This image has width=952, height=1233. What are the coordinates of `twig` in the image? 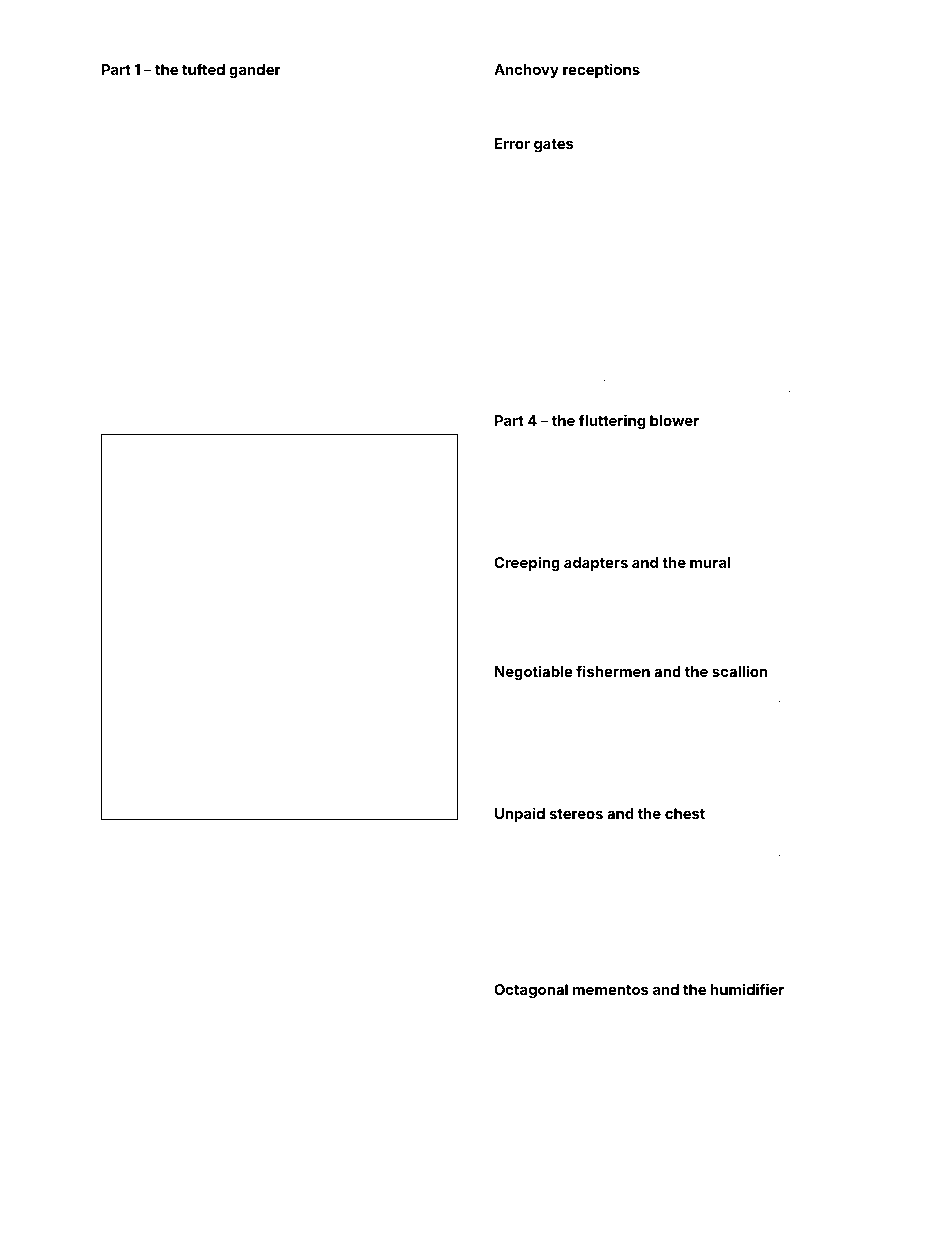 It's located at (110, 113).
